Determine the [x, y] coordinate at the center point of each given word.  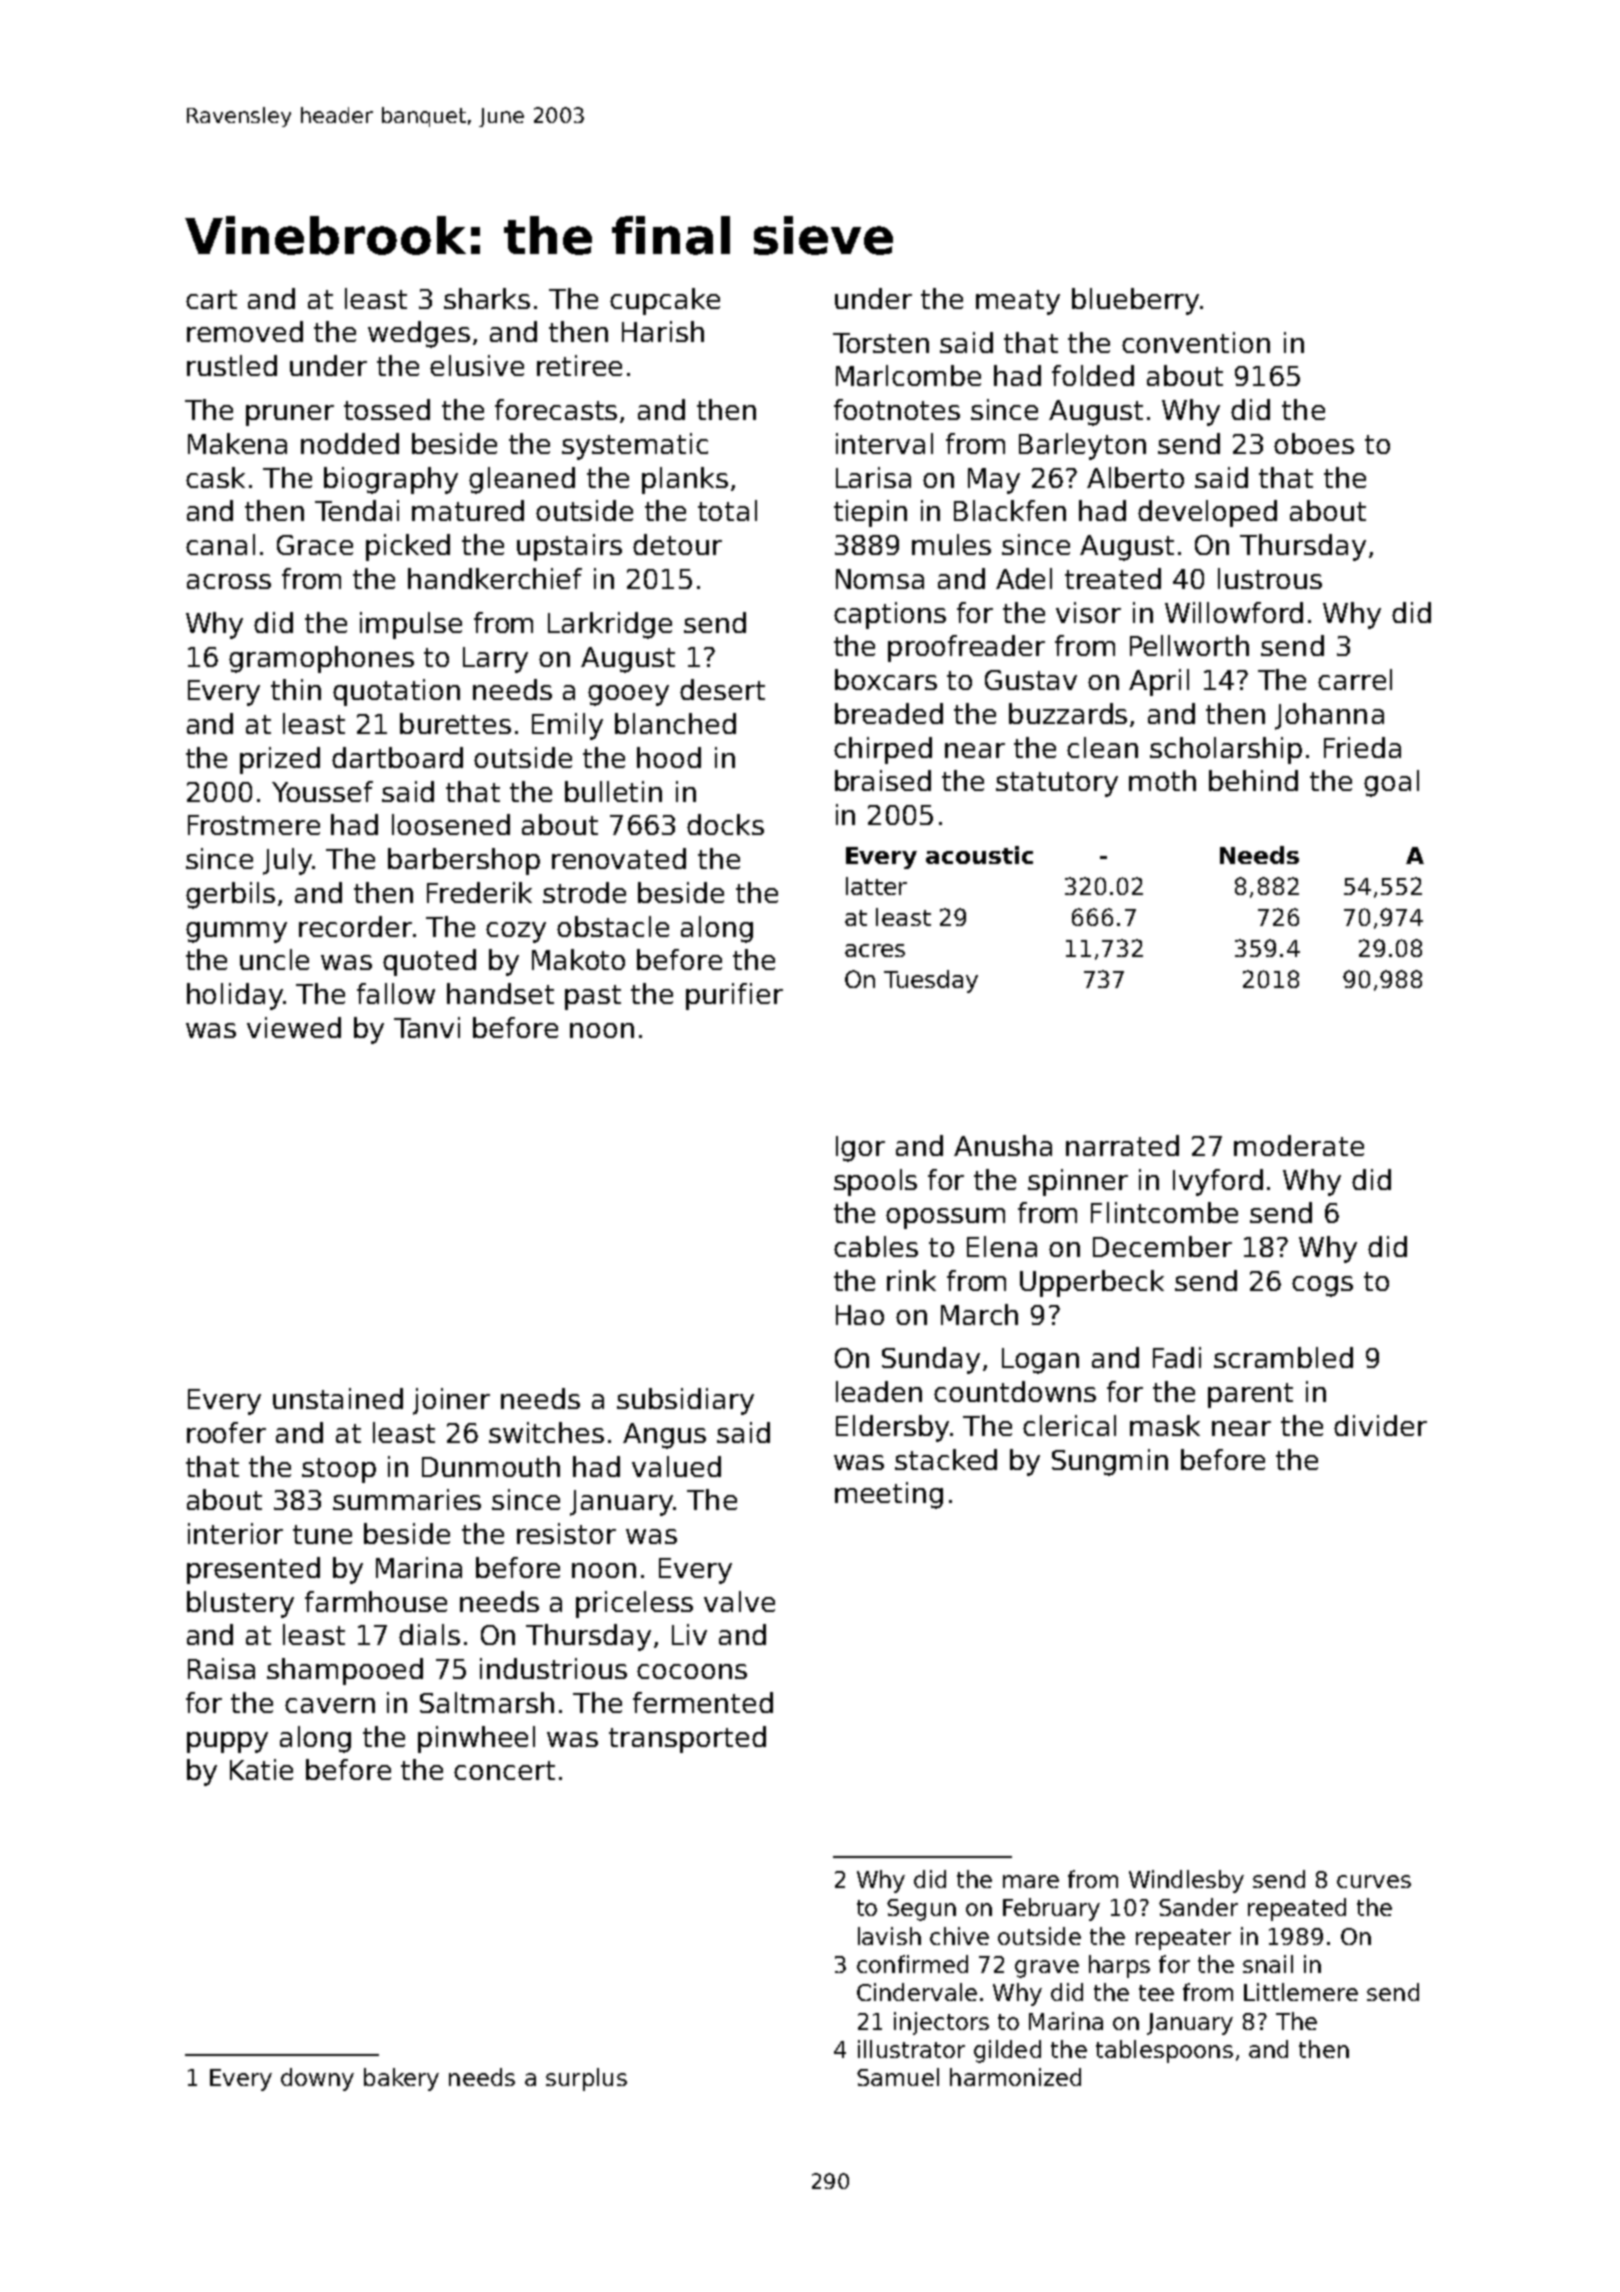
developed [1207, 513]
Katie [261, 1769]
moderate [1299, 1145]
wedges [419, 334]
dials [429, 1634]
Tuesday [931, 981]
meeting [889, 1495]
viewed [294, 1027]
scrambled [1283, 1357]
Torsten [881, 343]
